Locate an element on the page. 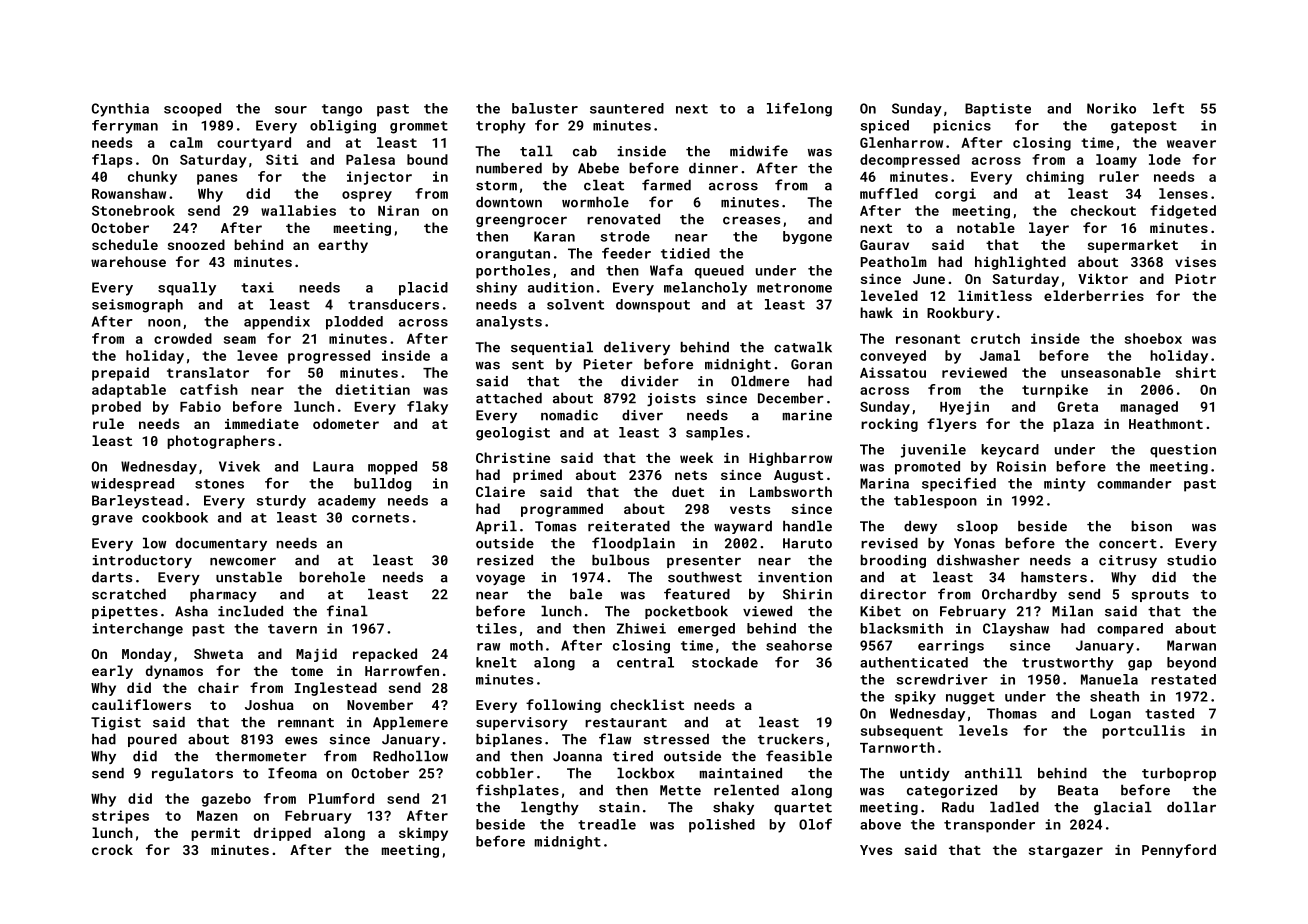 The image size is (1308, 924). tasted is located at coordinates (1169, 713).
